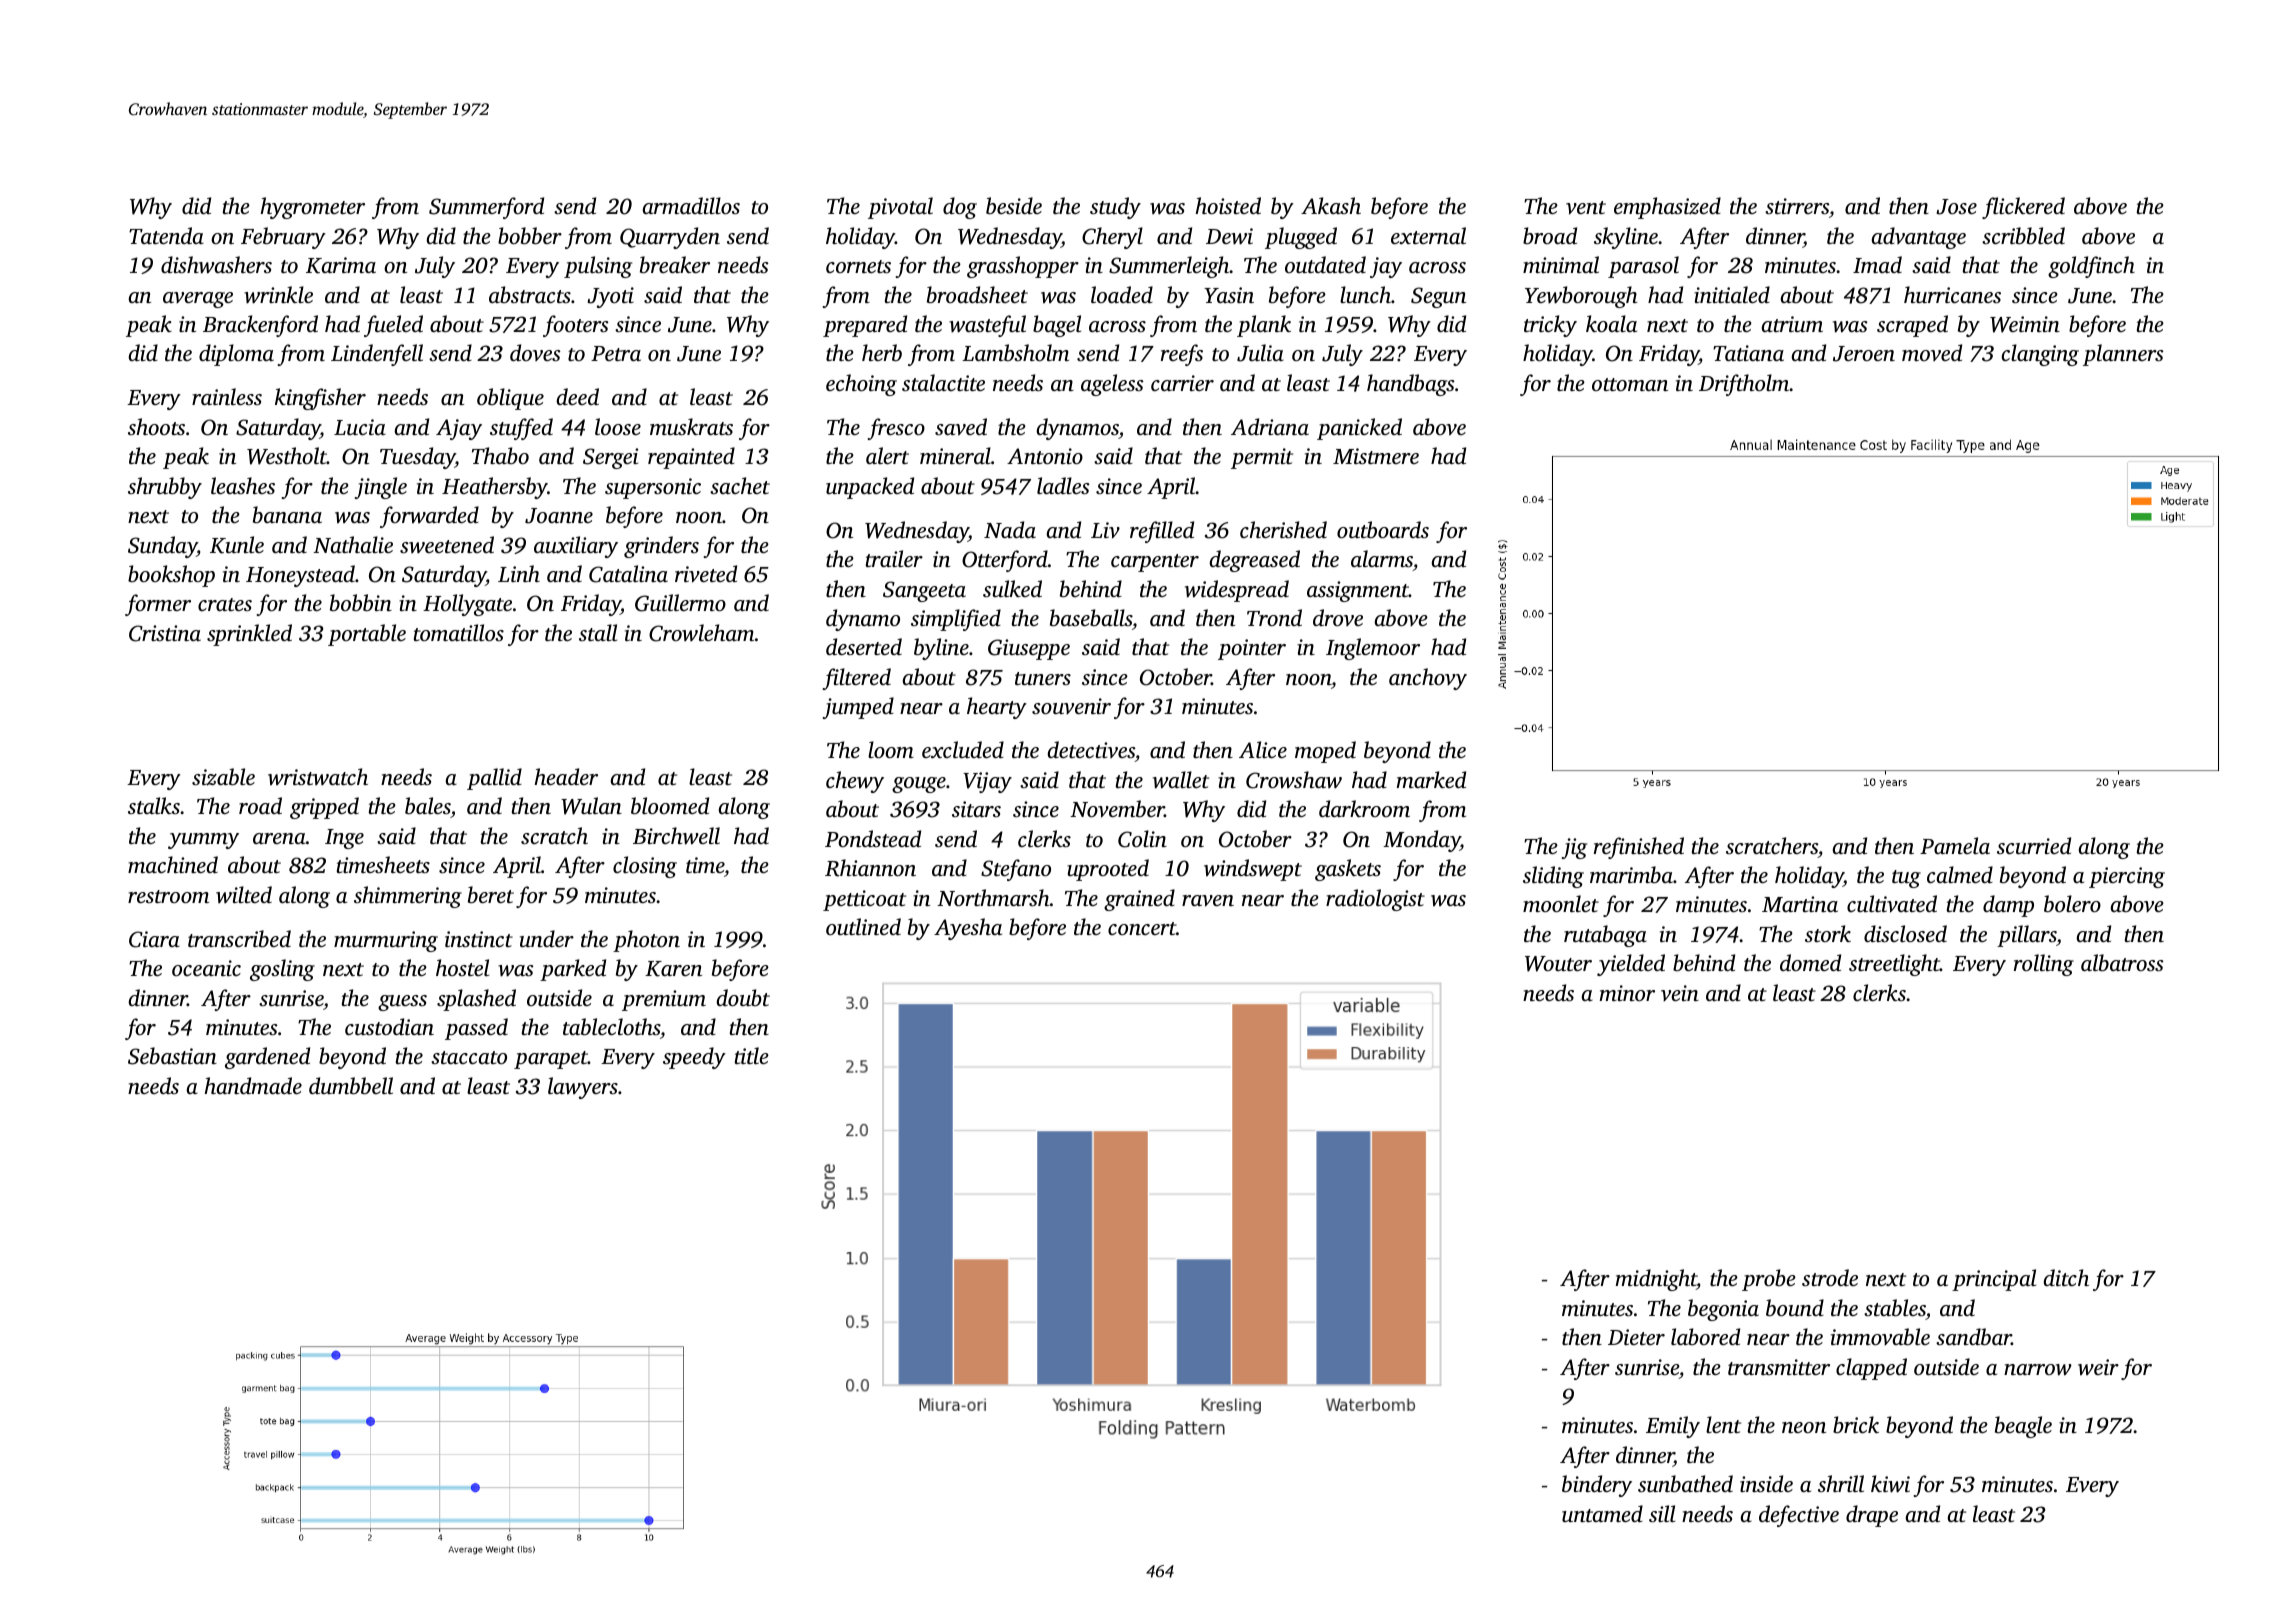 The height and width of the screenshot is (1620, 2292). What do you see at coordinates (2034, 845) in the screenshot?
I see `scurried` at bounding box center [2034, 845].
